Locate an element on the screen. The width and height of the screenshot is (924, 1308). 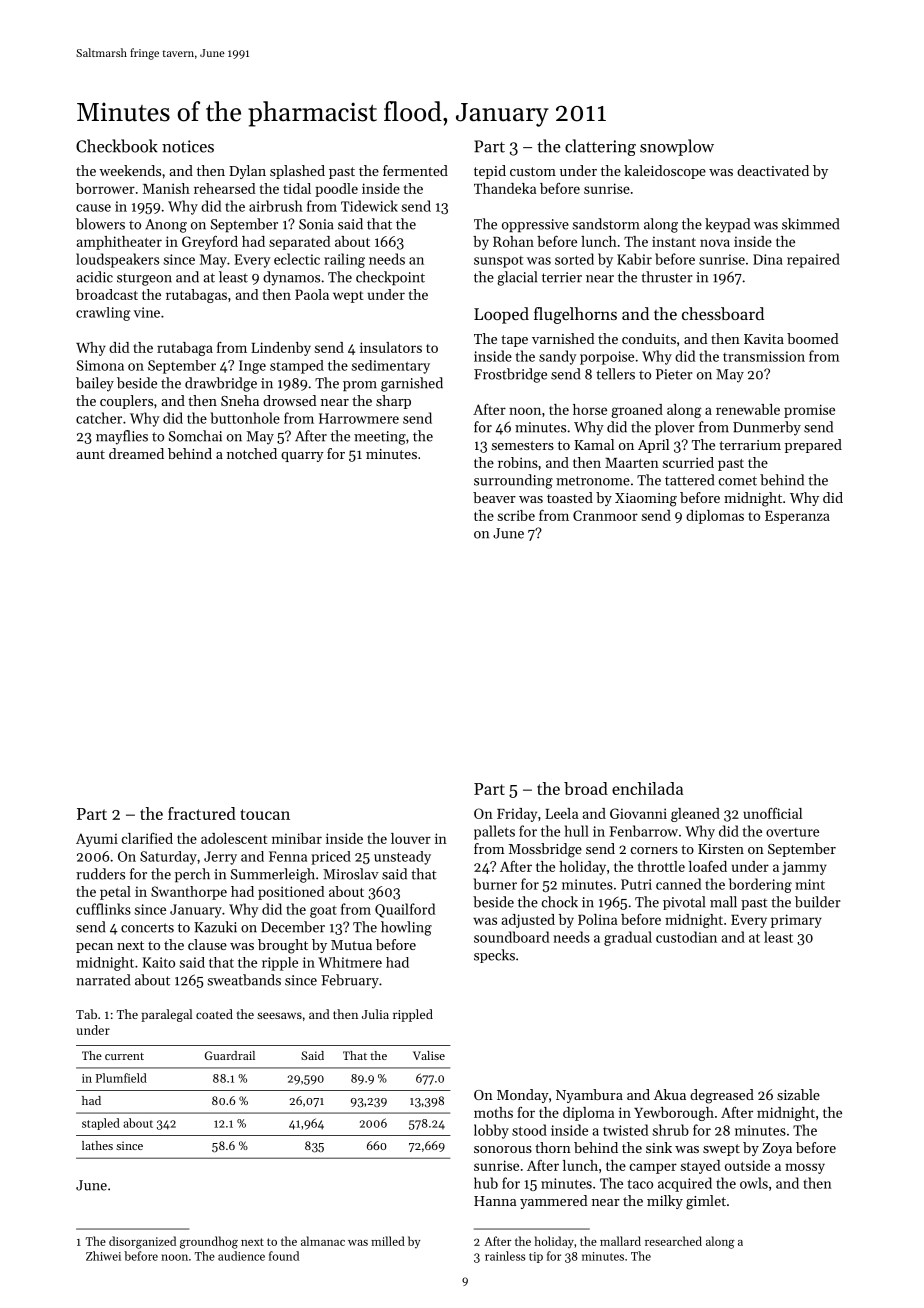
boomed is located at coordinates (813, 338).
